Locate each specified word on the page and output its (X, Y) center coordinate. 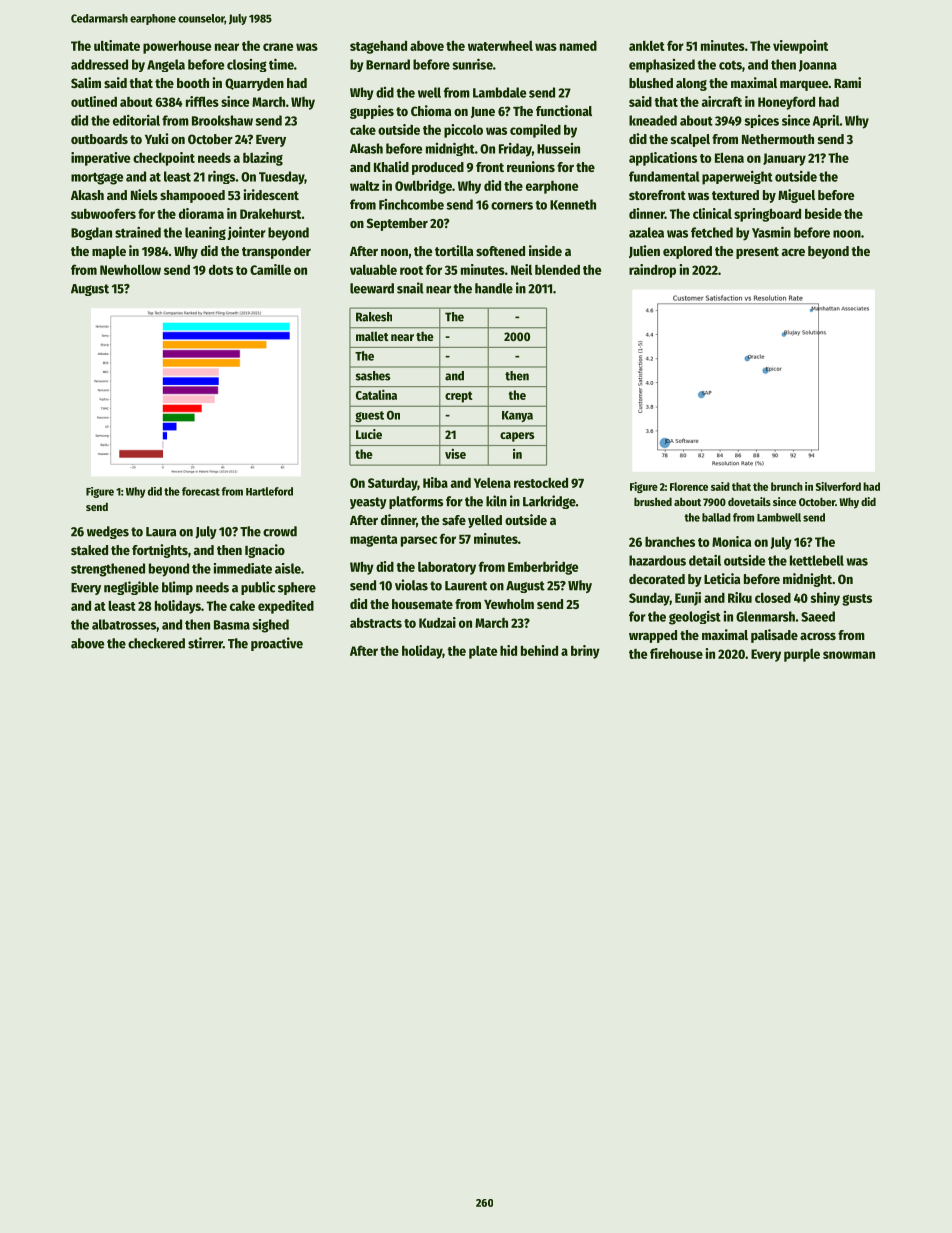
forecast (201, 491)
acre (793, 252)
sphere (297, 588)
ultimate (117, 45)
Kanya (517, 416)
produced (438, 168)
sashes (373, 376)
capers (517, 437)
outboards (99, 139)
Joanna (818, 66)
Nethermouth (778, 139)
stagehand (378, 47)
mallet (372, 336)
